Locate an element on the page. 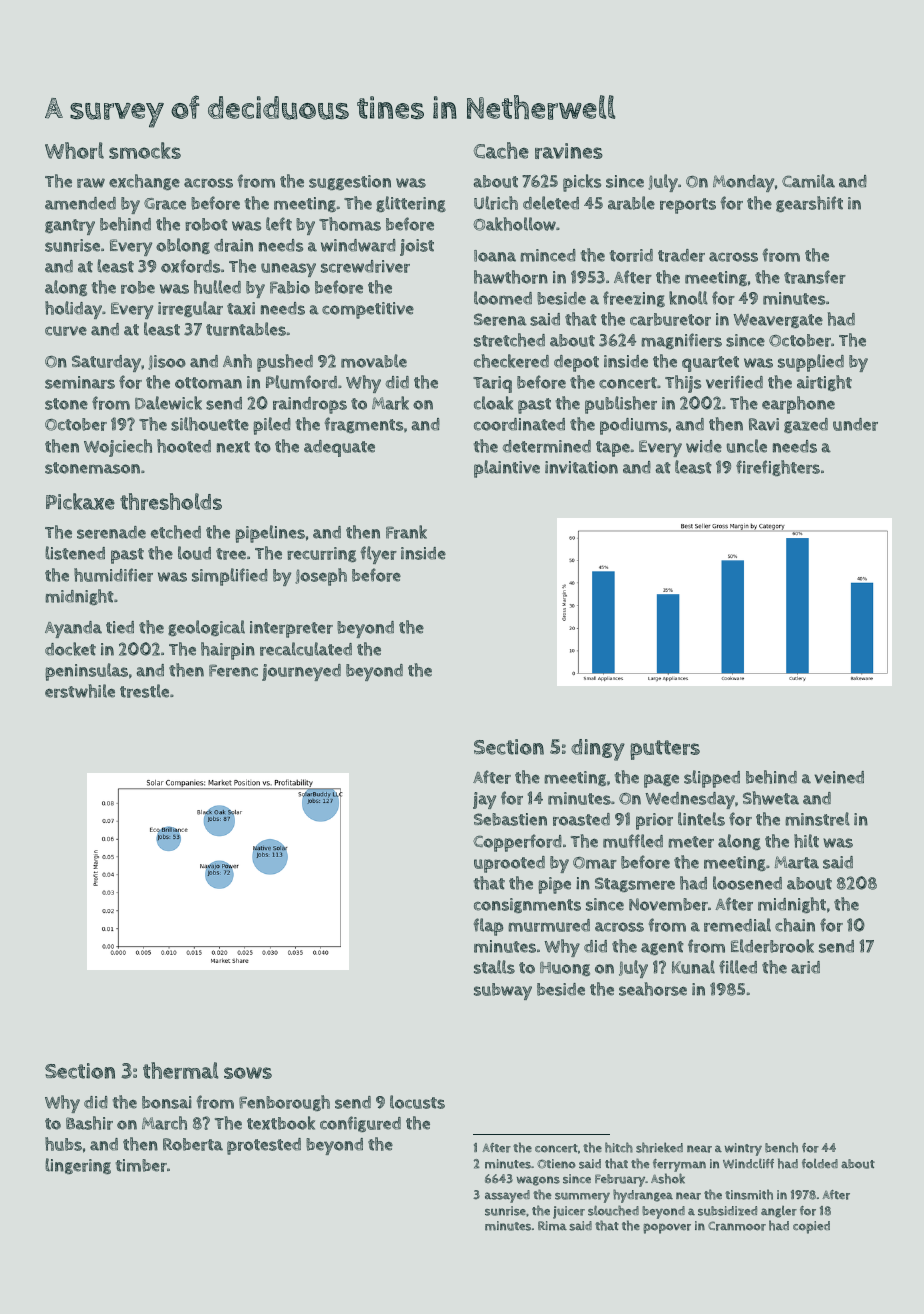 Image resolution: width=924 pixels, height=1314 pixels. juicer is located at coordinates (569, 1212).
